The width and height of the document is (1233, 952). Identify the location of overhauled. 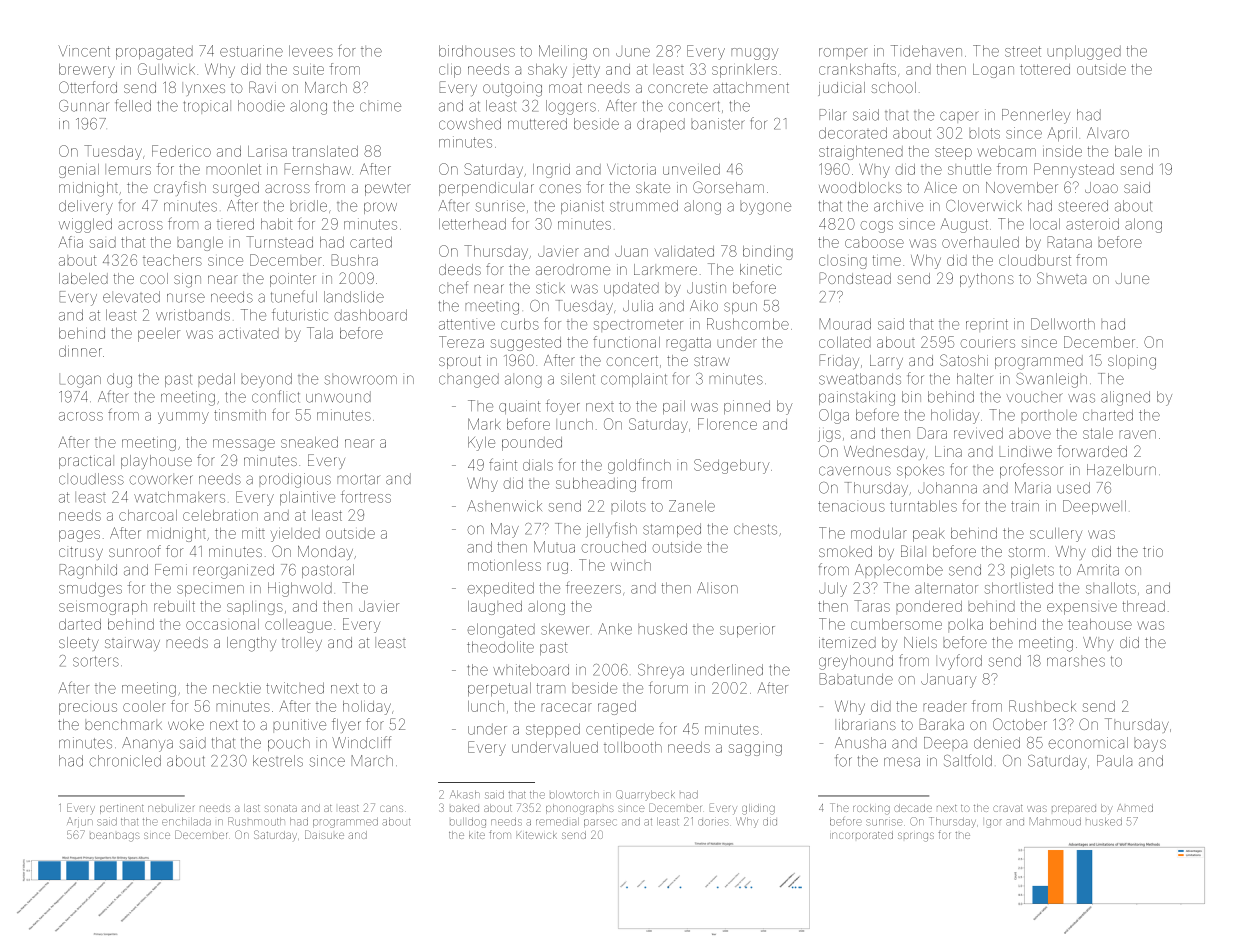
(980, 242).
